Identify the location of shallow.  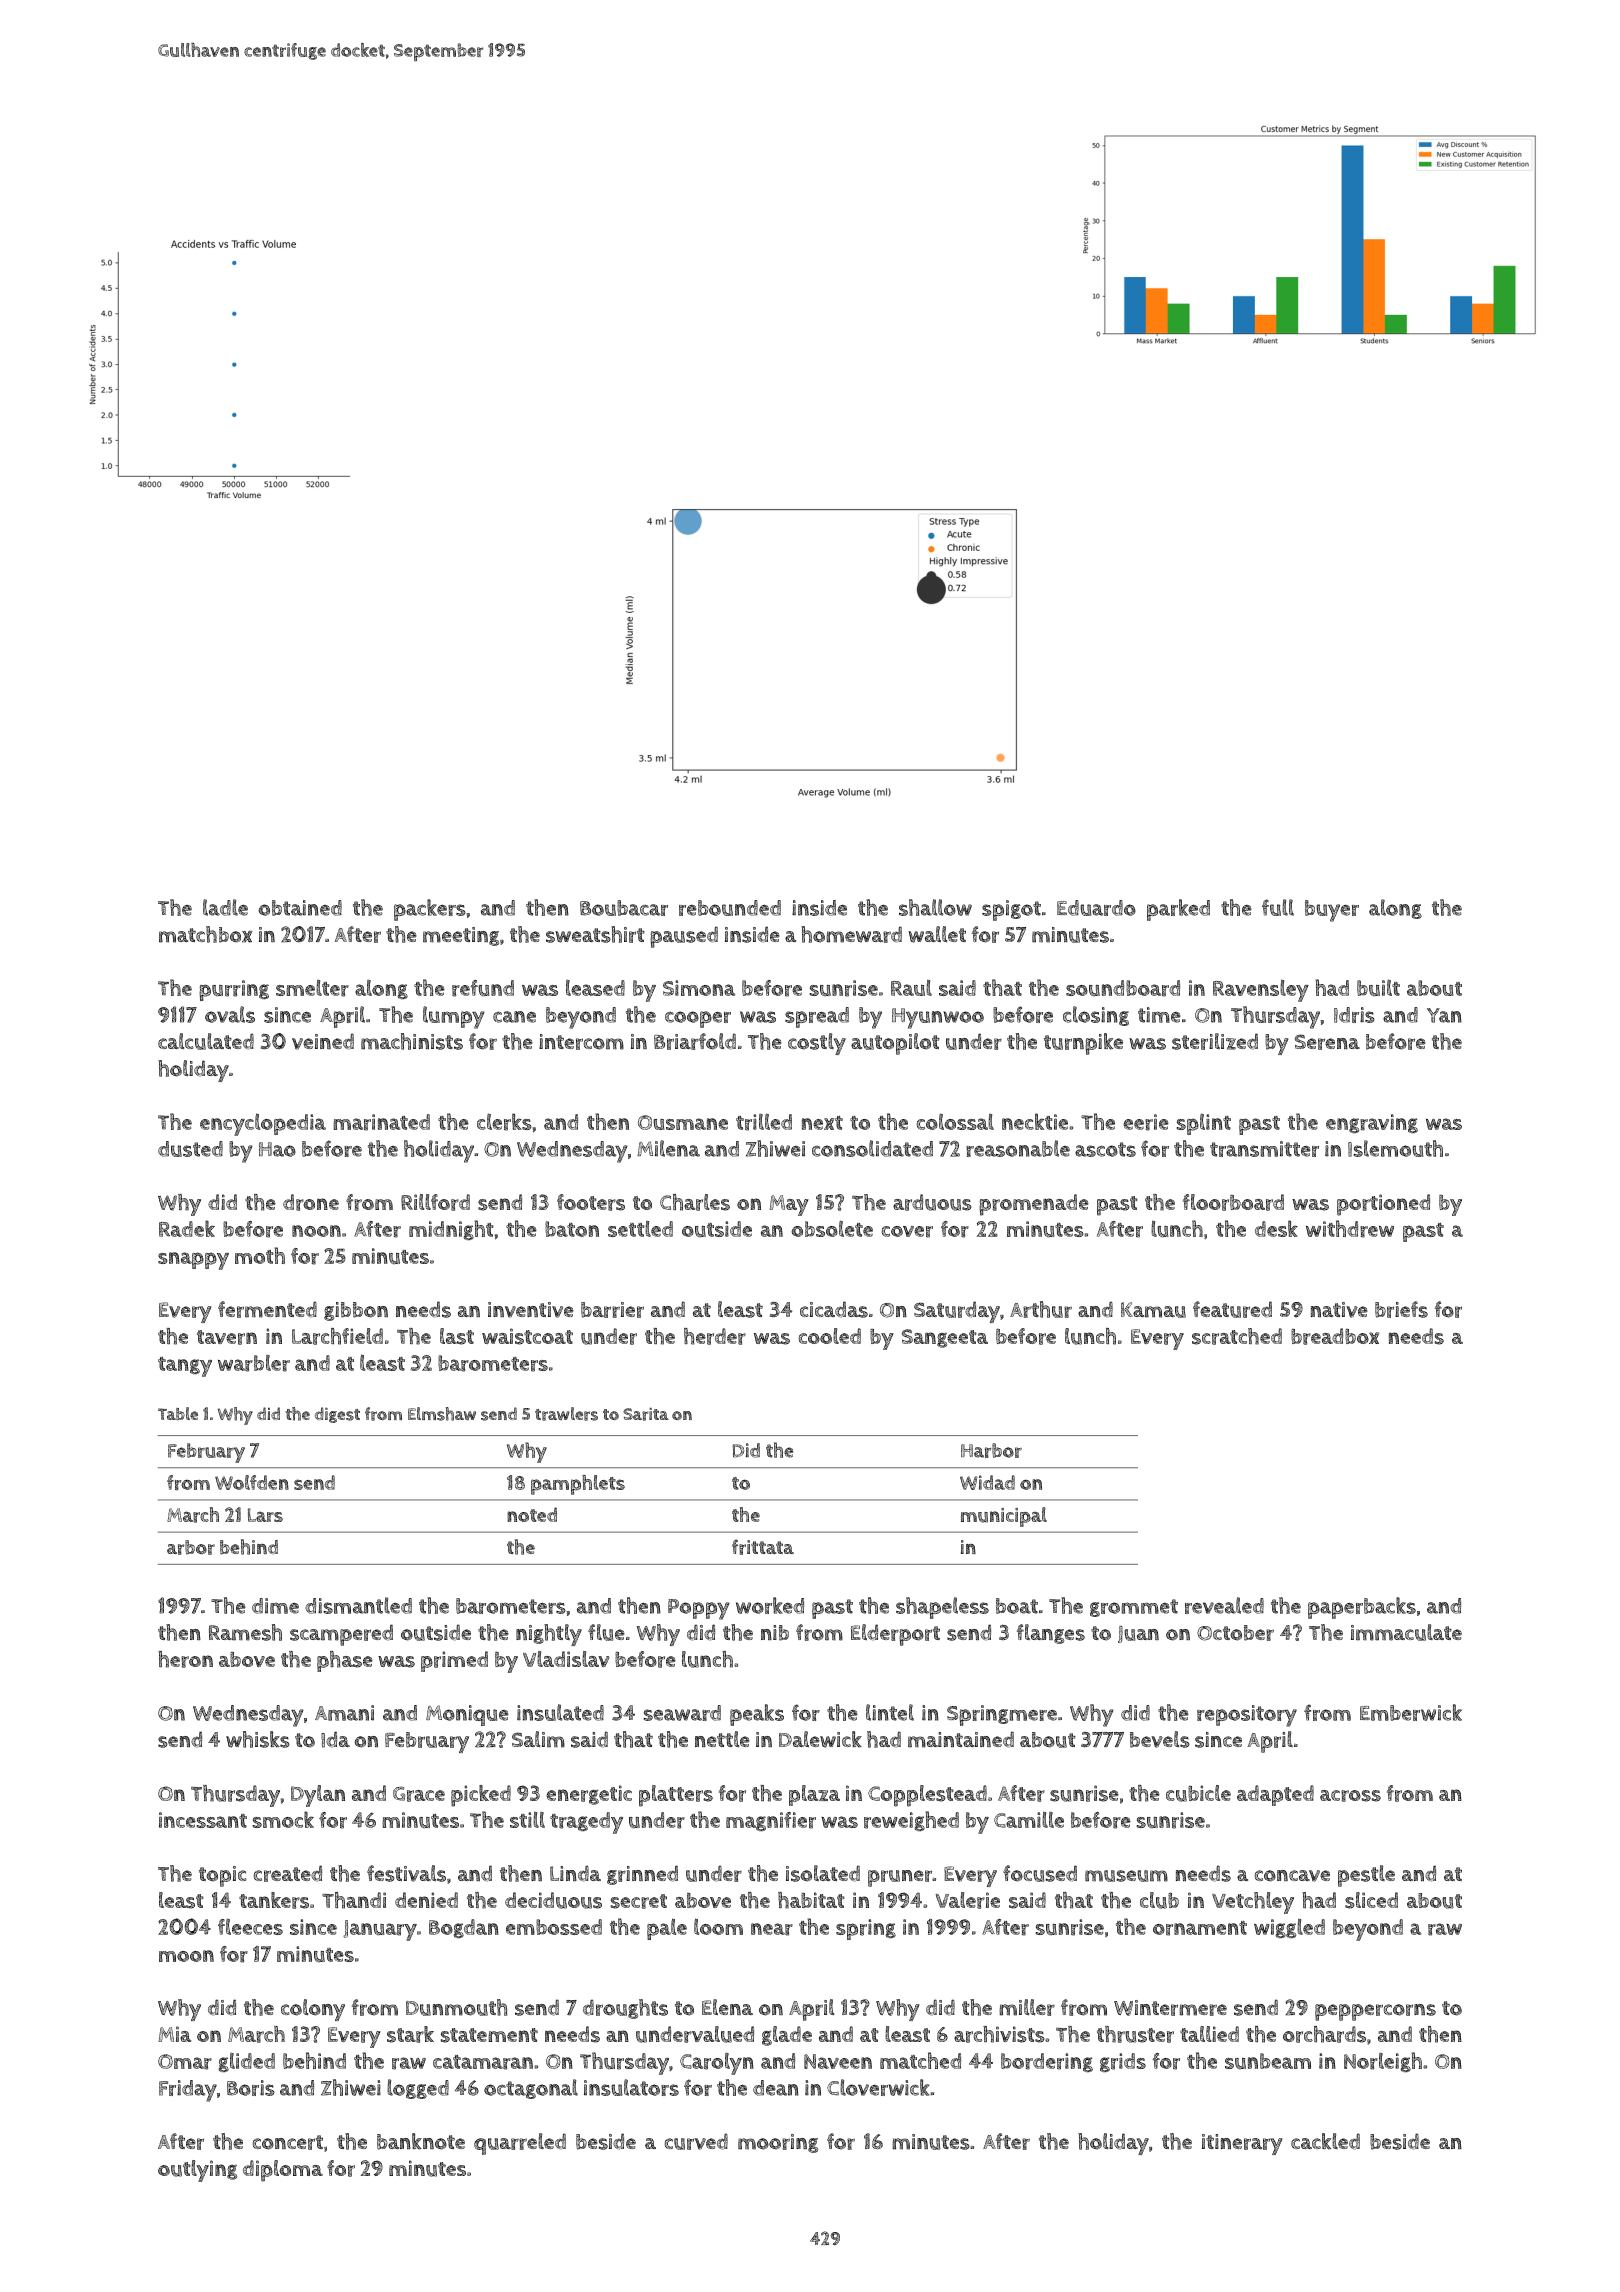
(935, 907).
